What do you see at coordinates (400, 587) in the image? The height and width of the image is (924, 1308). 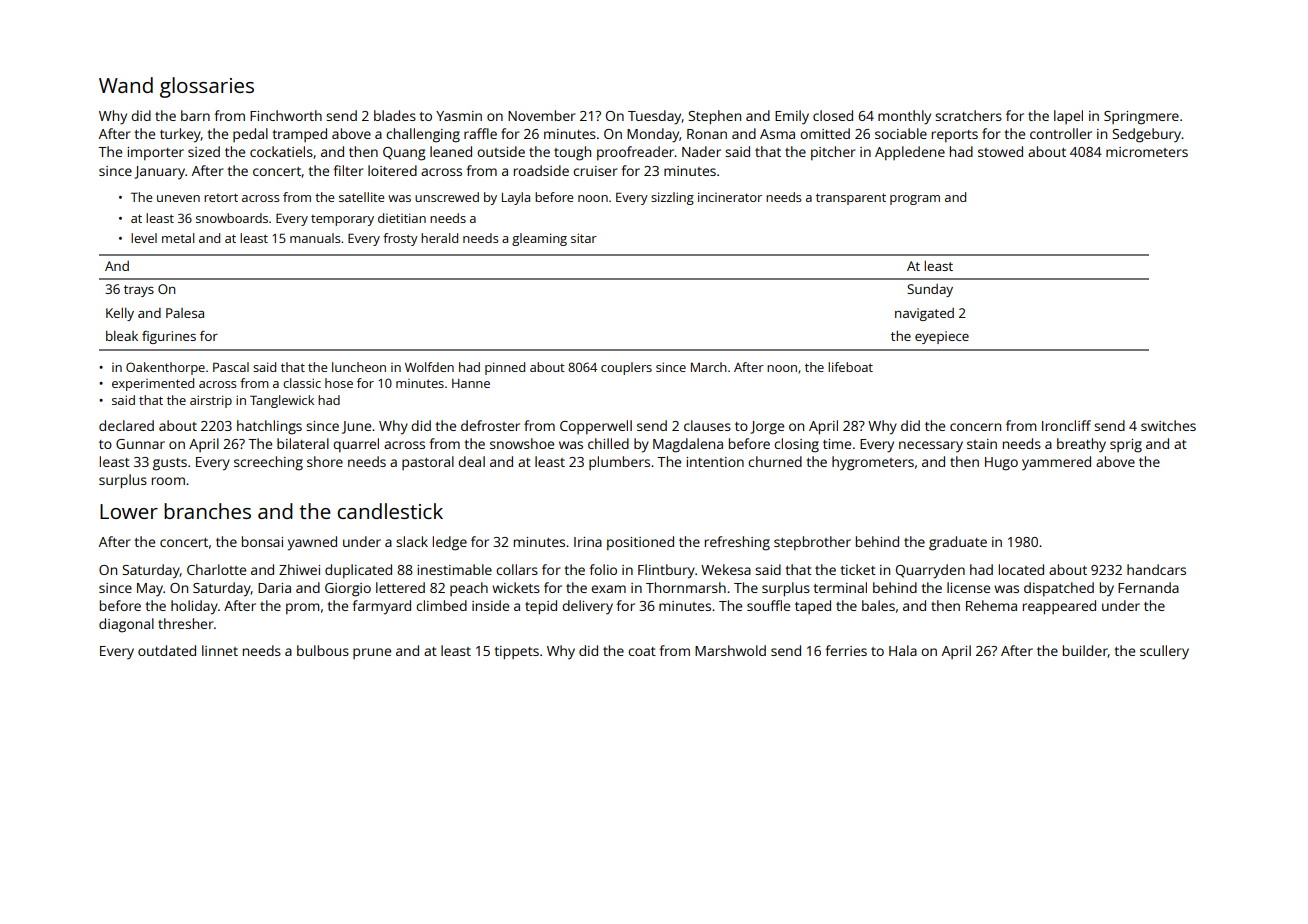 I see `lettered` at bounding box center [400, 587].
